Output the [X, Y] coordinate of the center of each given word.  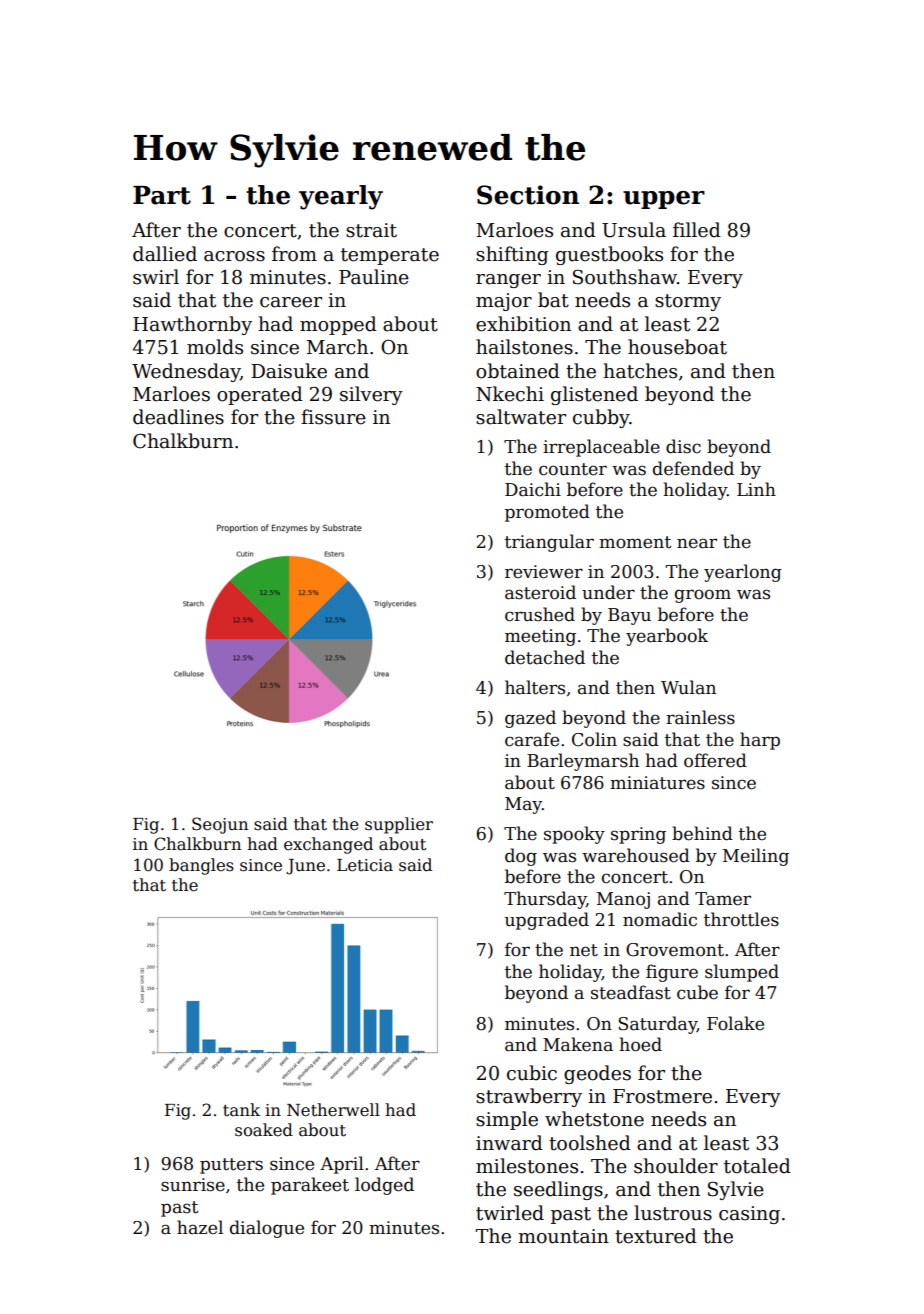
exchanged [328, 845]
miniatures [657, 783]
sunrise [193, 1185]
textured [656, 1236]
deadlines [178, 417]
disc [683, 446]
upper [664, 200]
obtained [518, 371]
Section [528, 195]
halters [535, 687]
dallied [165, 254]
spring [638, 835]
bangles [201, 866]
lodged [384, 1186]
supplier [399, 825]
